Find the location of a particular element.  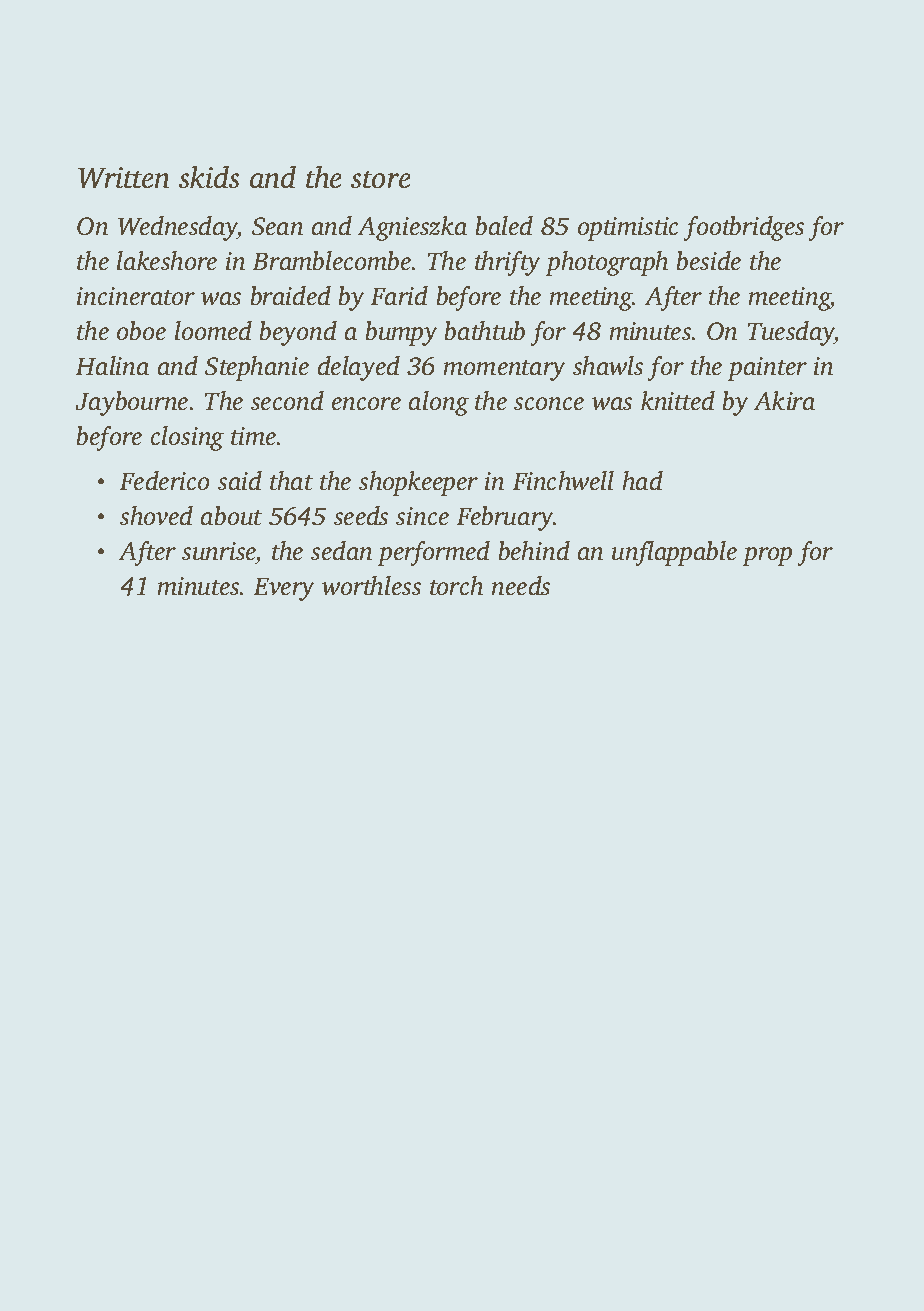

shawls is located at coordinates (608, 366).
